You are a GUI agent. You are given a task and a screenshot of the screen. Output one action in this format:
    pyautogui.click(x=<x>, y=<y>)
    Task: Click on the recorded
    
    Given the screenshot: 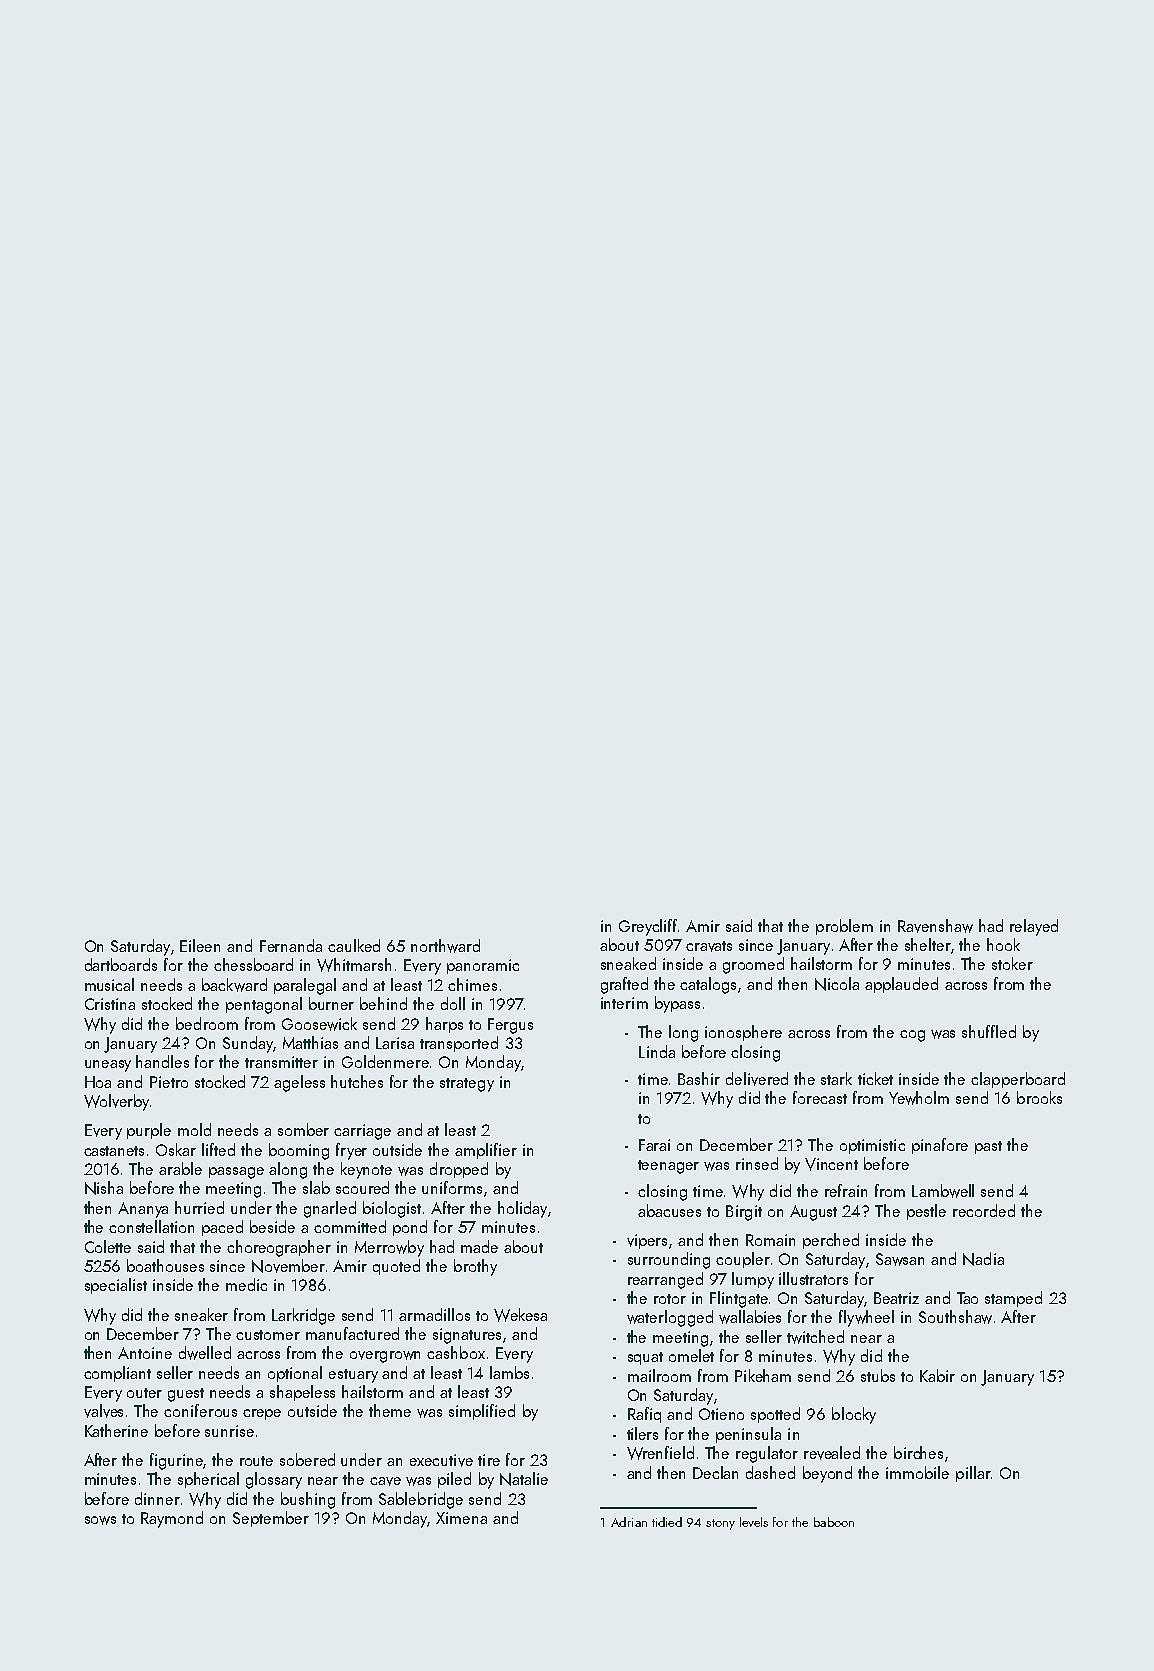 What is the action you would take?
    pyautogui.click(x=984, y=1210)
